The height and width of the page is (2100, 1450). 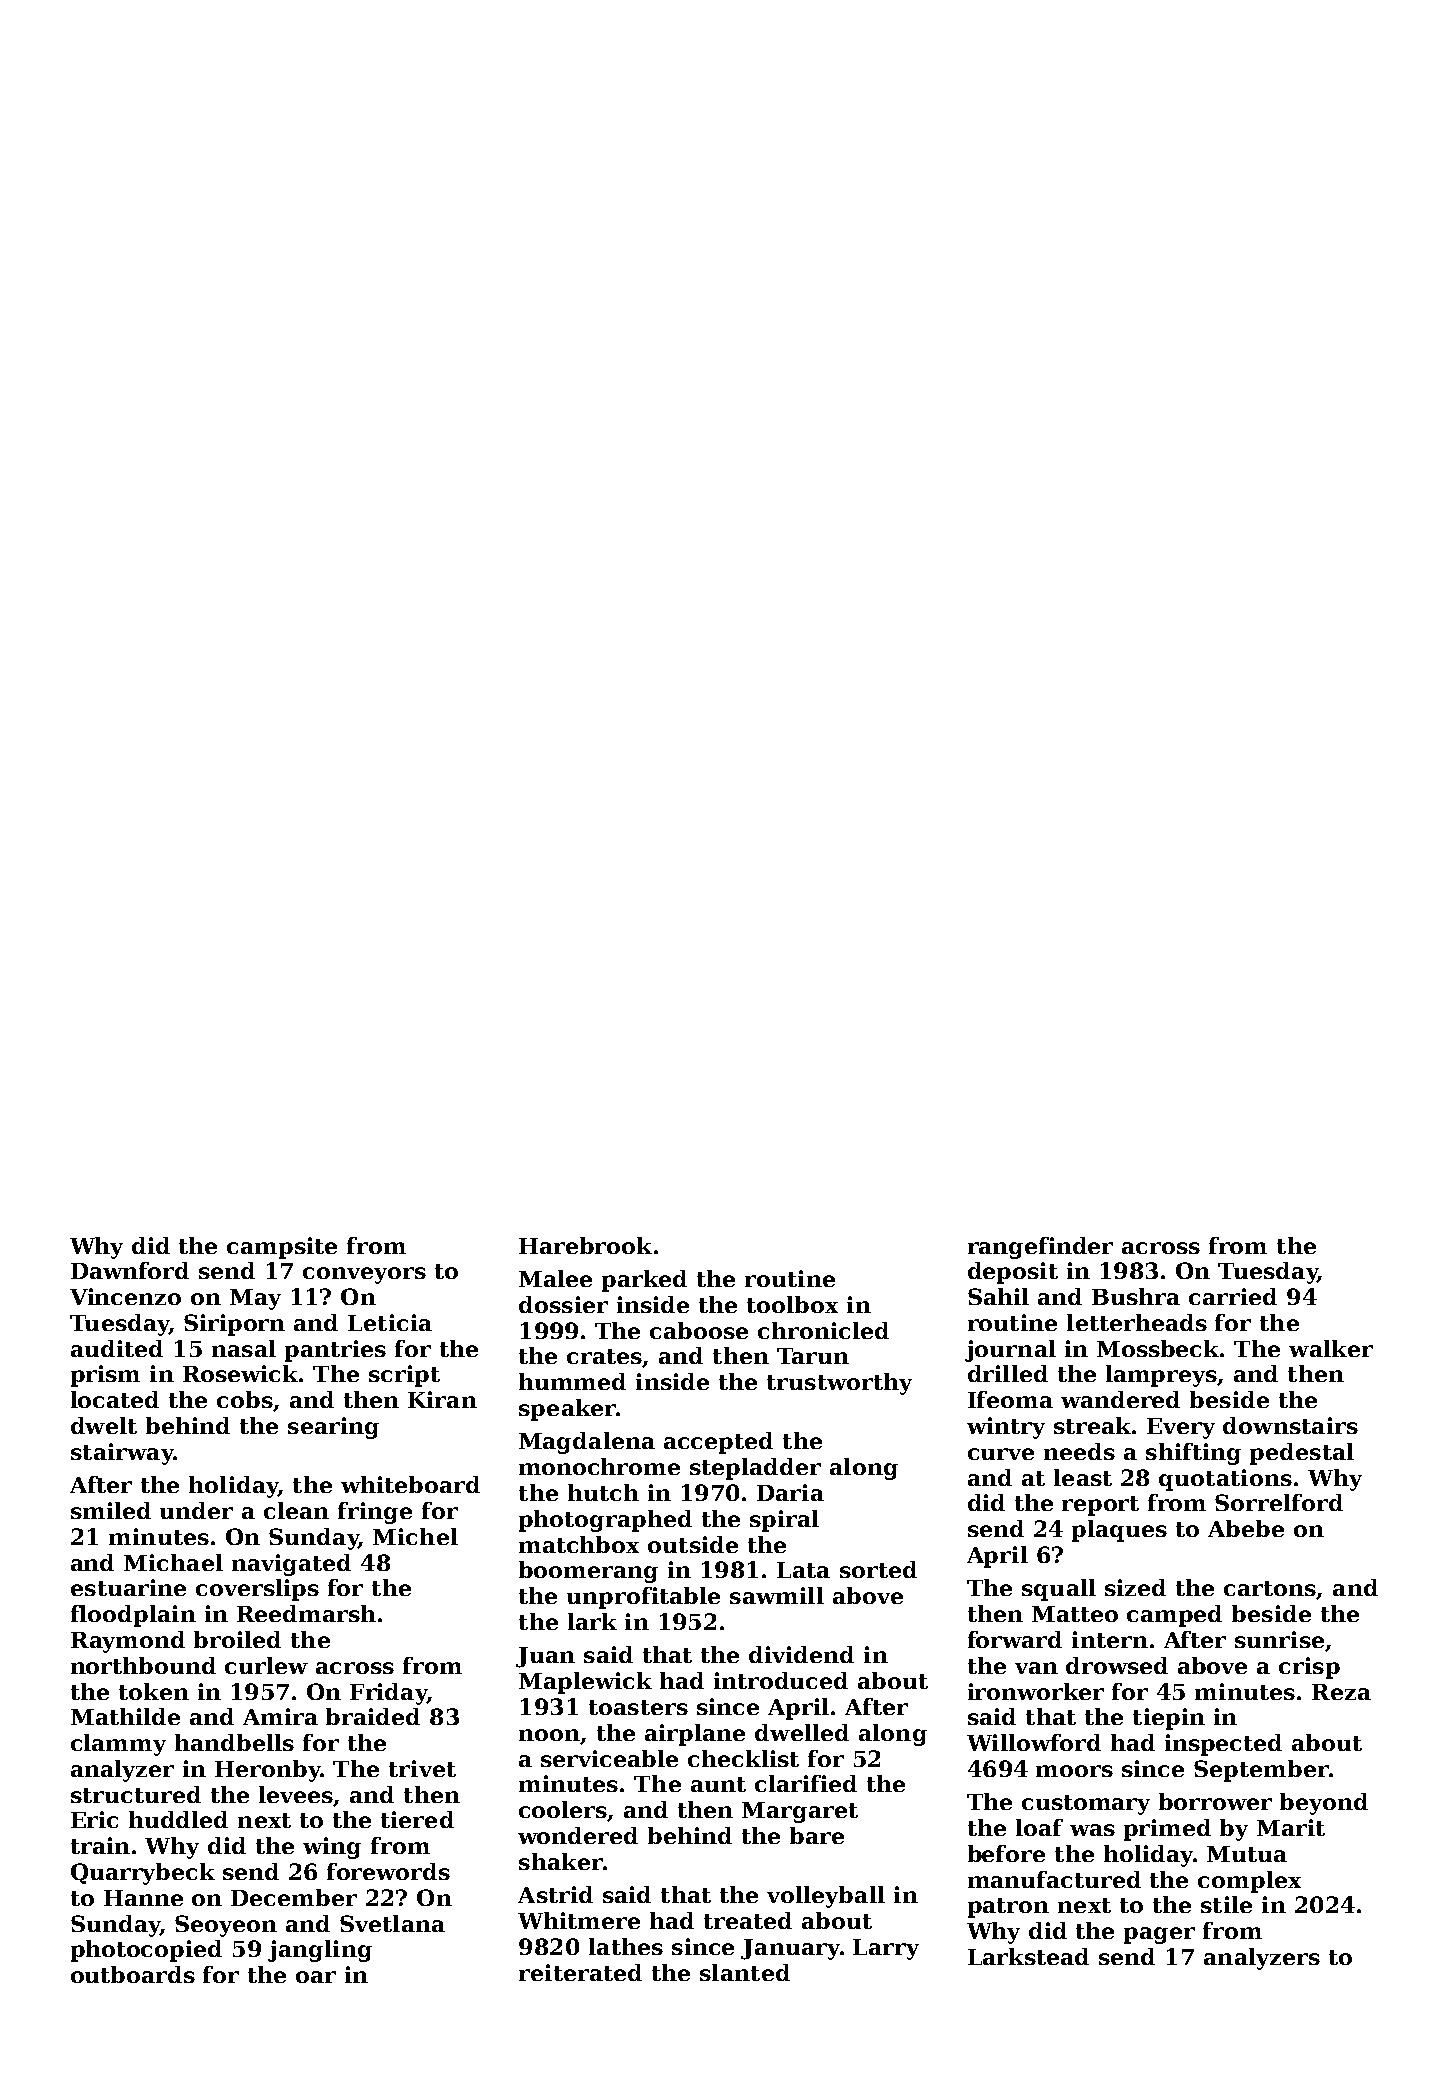 What do you see at coordinates (1117, 1665) in the page?
I see `drowsed` at bounding box center [1117, 1665].
